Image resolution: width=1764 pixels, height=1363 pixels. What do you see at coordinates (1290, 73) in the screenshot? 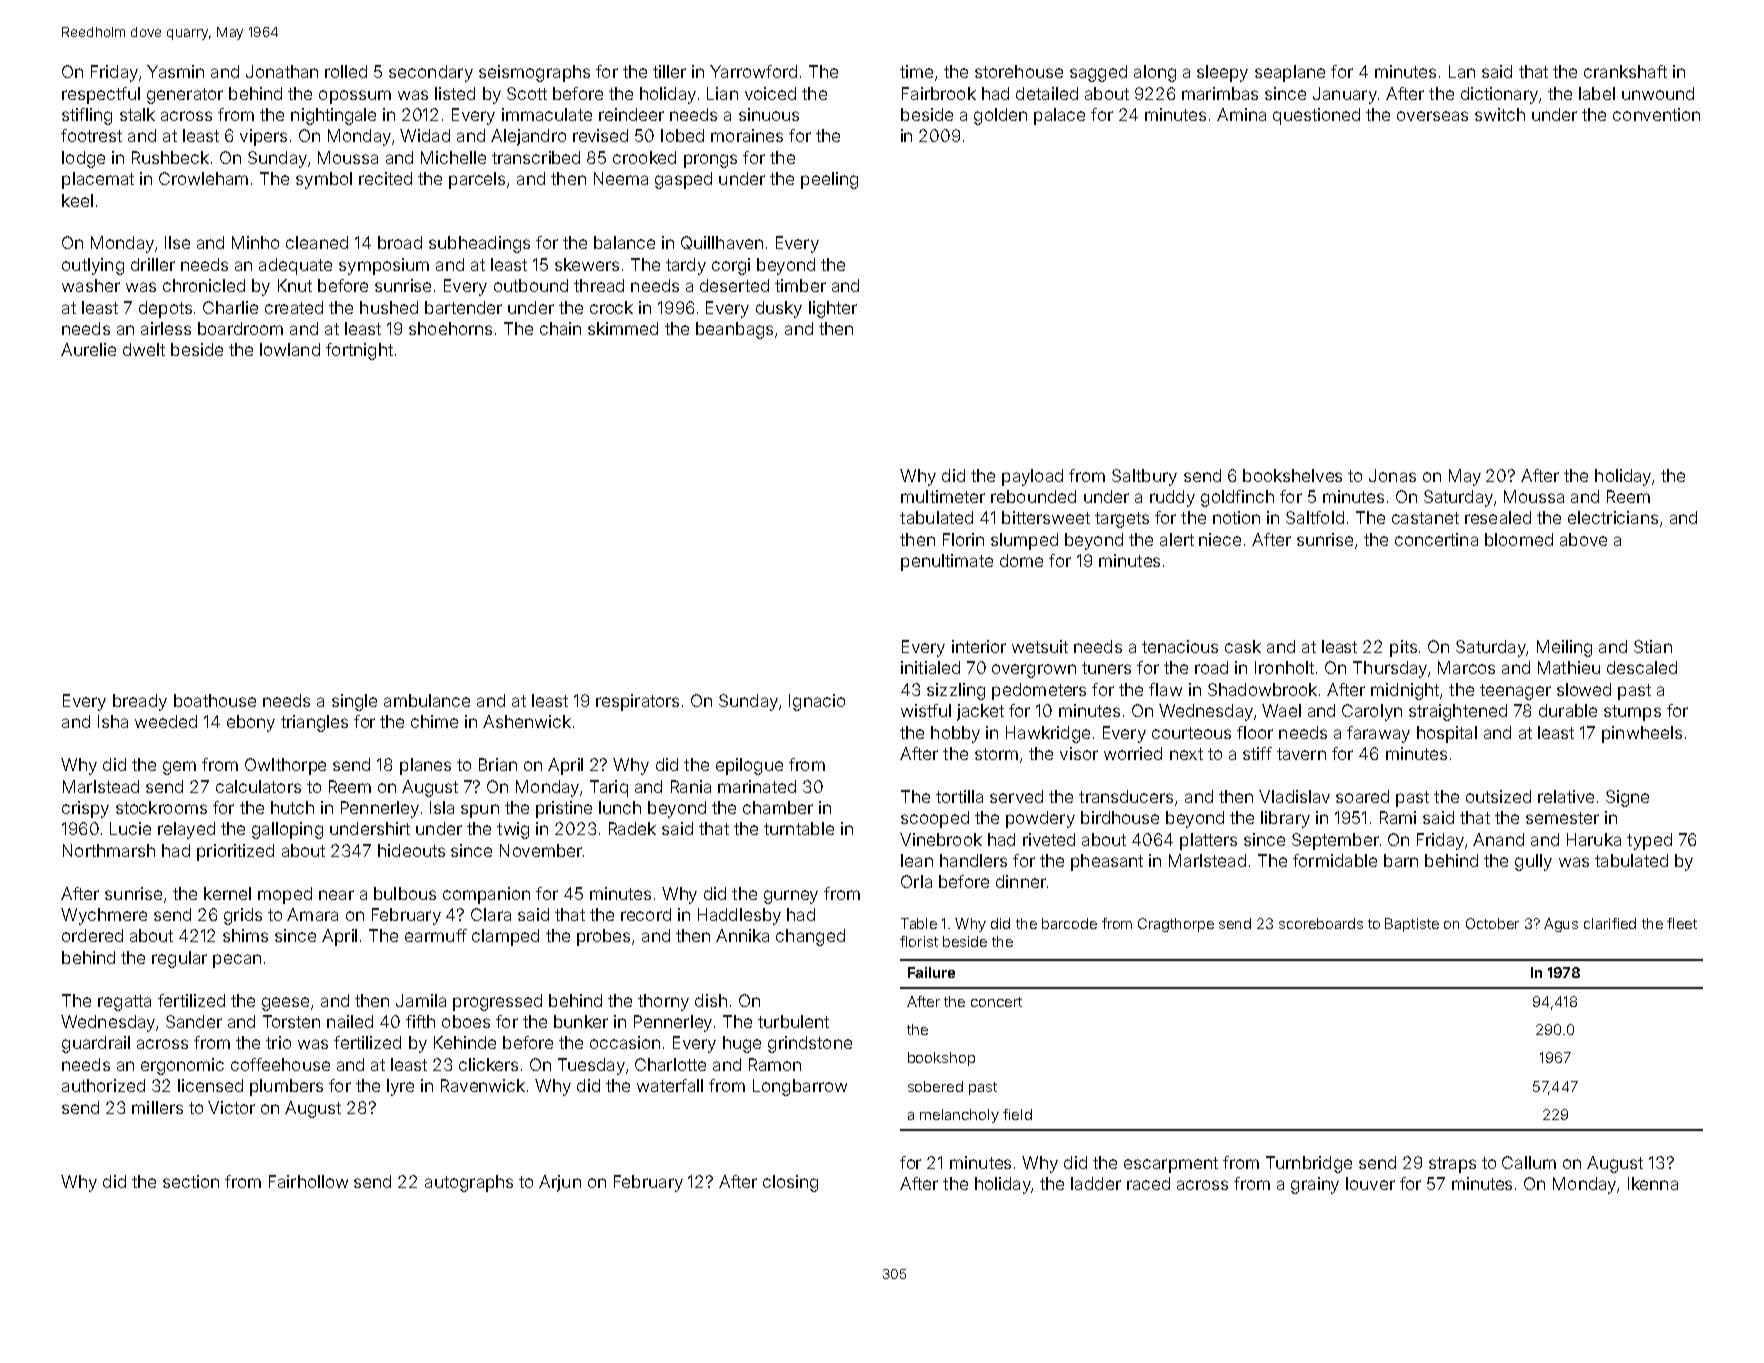
I see `seaplane` at bounding box center [1290, 73].
